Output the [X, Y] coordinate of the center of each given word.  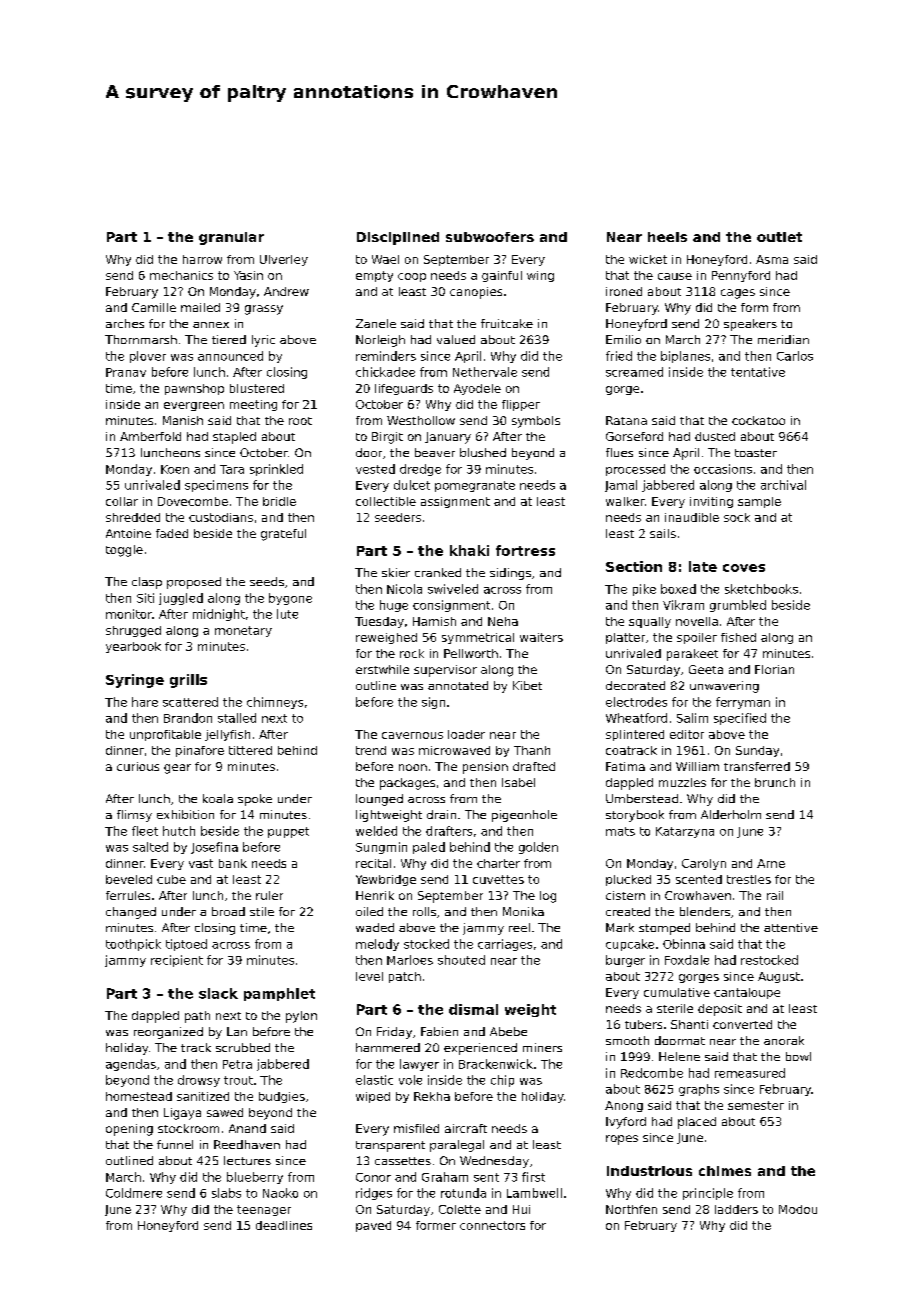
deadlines [284, 1225]
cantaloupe [747, 993]
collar [122, 501]
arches [125, 323]
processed [635, 470]
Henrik [375, 895]
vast [201, 863]
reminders [386, 356]
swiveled [453, 589]
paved [373, 1226]
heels [667, 237]
